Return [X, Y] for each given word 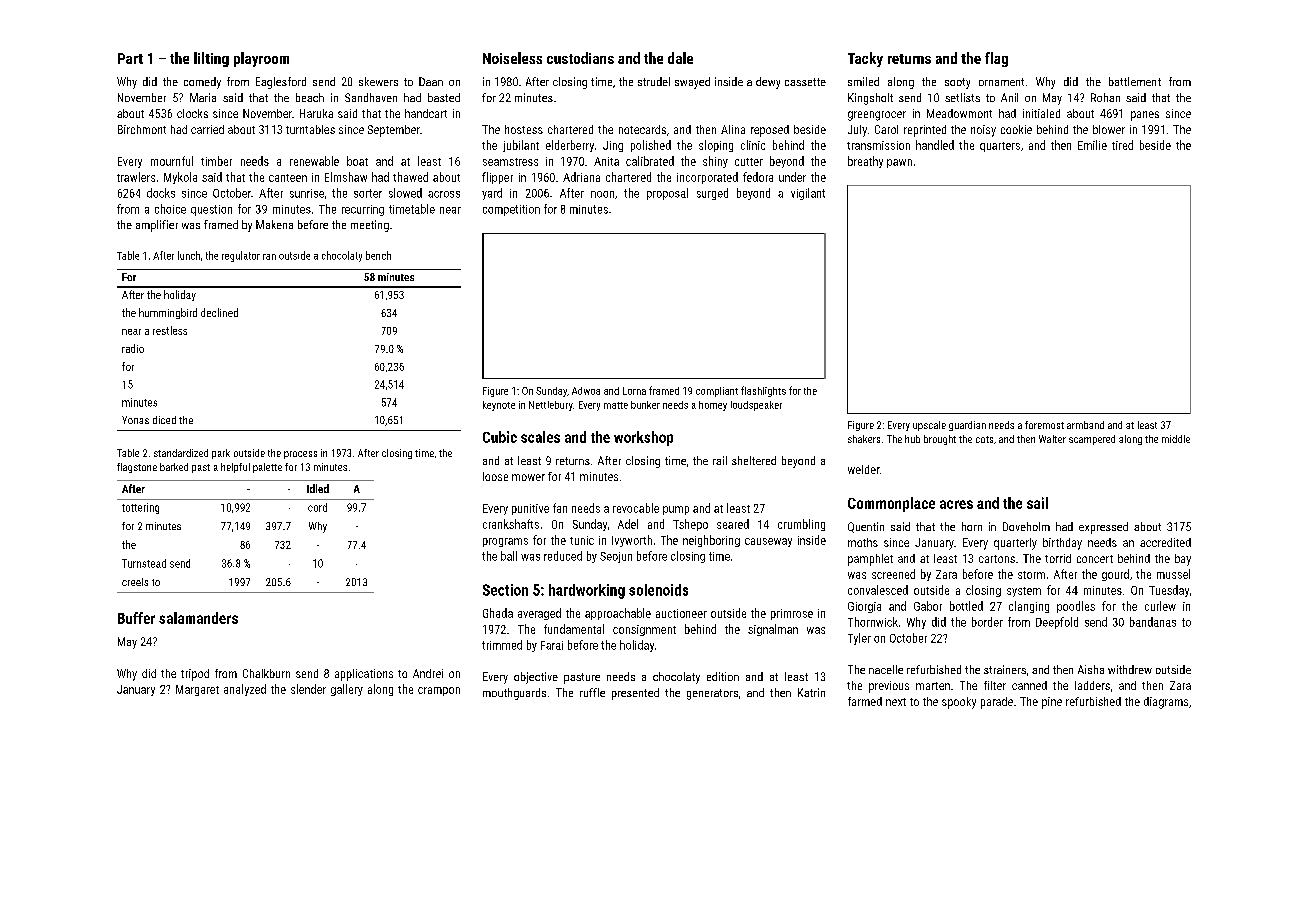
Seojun [616, 557]
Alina [733, 129]
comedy [202, 83]
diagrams [1166, 703]
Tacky [865, 59]
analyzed [245, 690]
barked [174, 467]
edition [723, 676]
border [987, 622]
